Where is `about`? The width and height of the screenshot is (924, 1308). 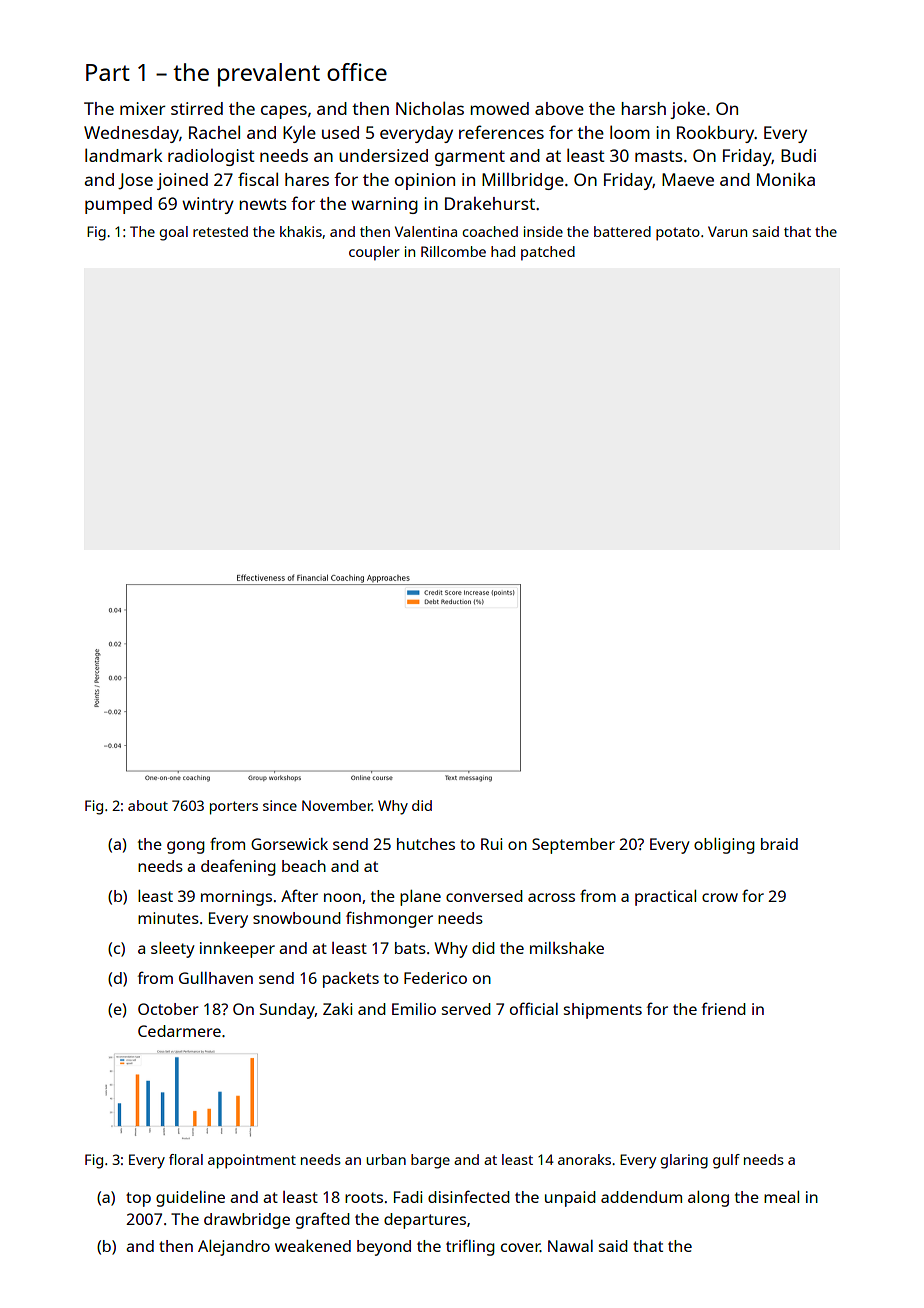 about is located at coordinates (148, 805).
